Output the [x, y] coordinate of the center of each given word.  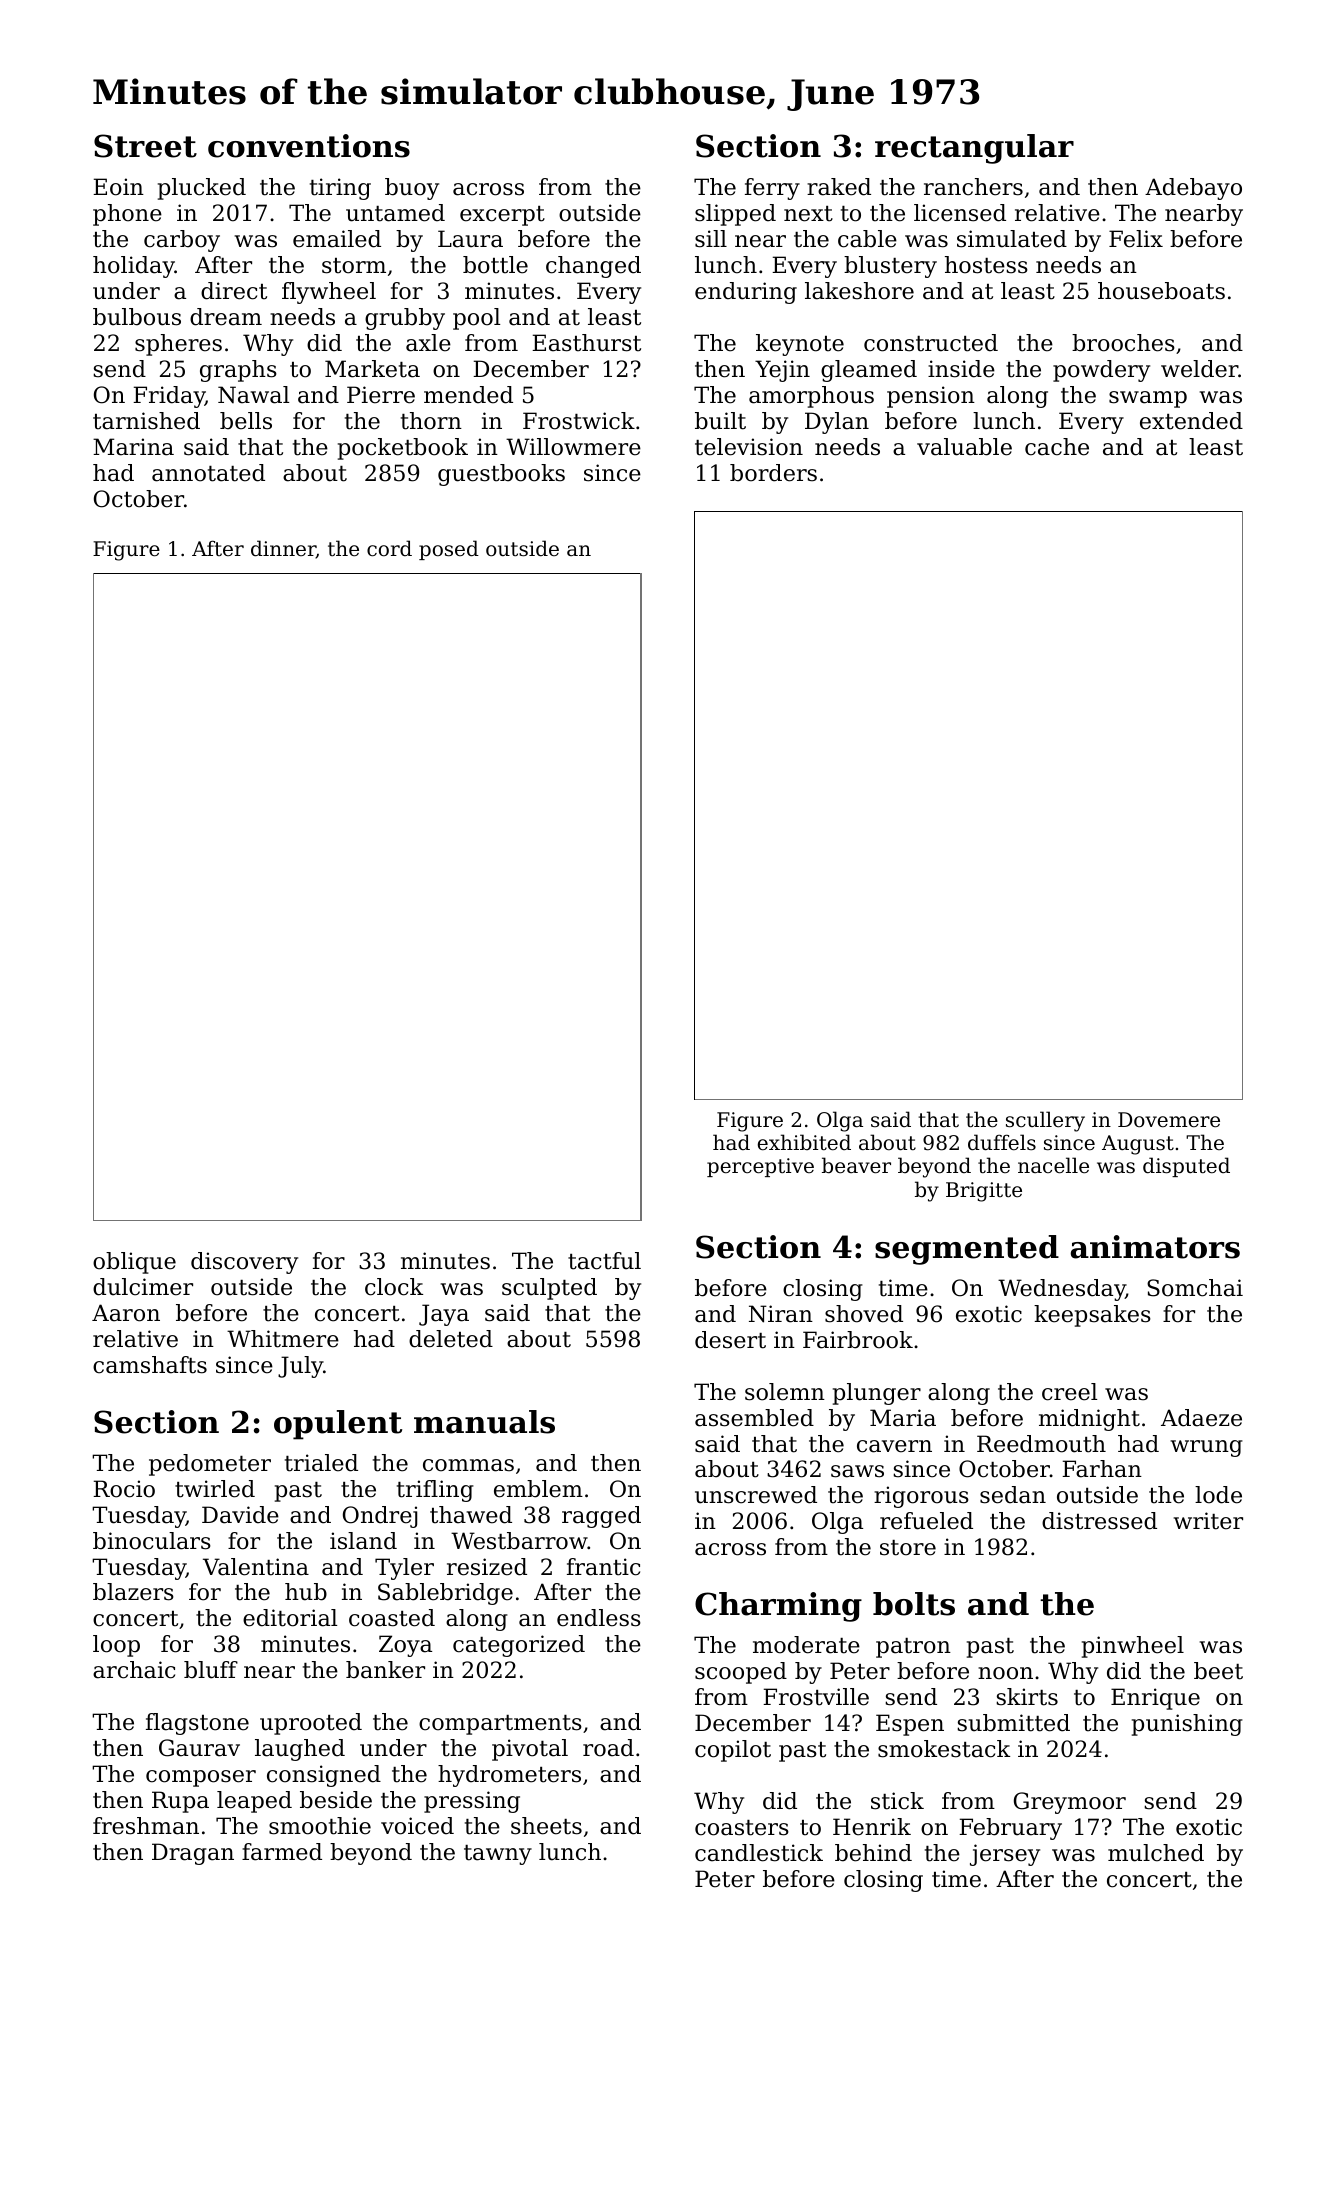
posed [449, 550]
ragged [601, 1517]
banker [385, 1670]
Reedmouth [1041, 1444]
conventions [309, 146]
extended [1191, 421]
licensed [960, 213]
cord [389, 548]
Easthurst [586, 343]
